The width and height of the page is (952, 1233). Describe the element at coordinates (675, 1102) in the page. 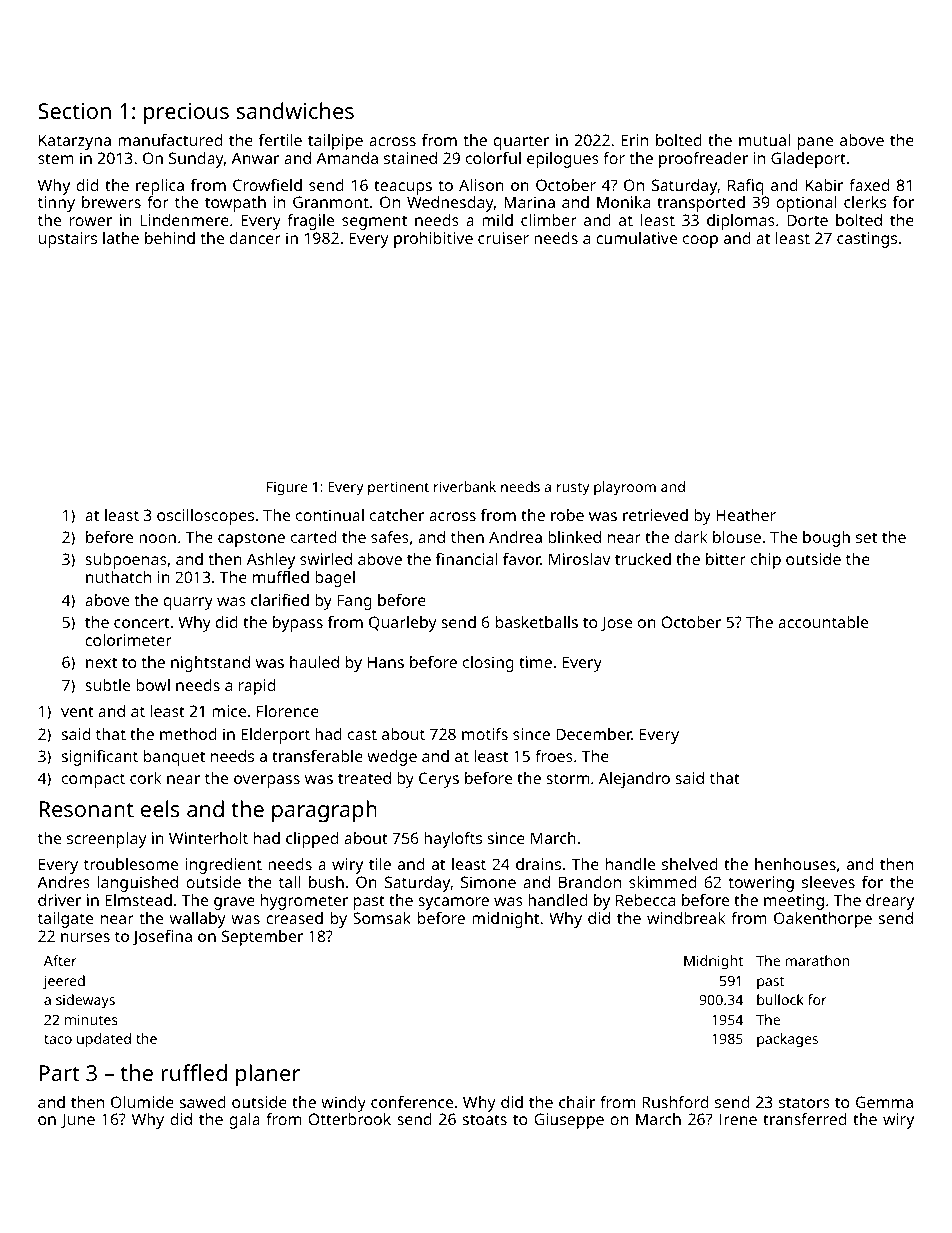

I see `Rushford` at that location.
